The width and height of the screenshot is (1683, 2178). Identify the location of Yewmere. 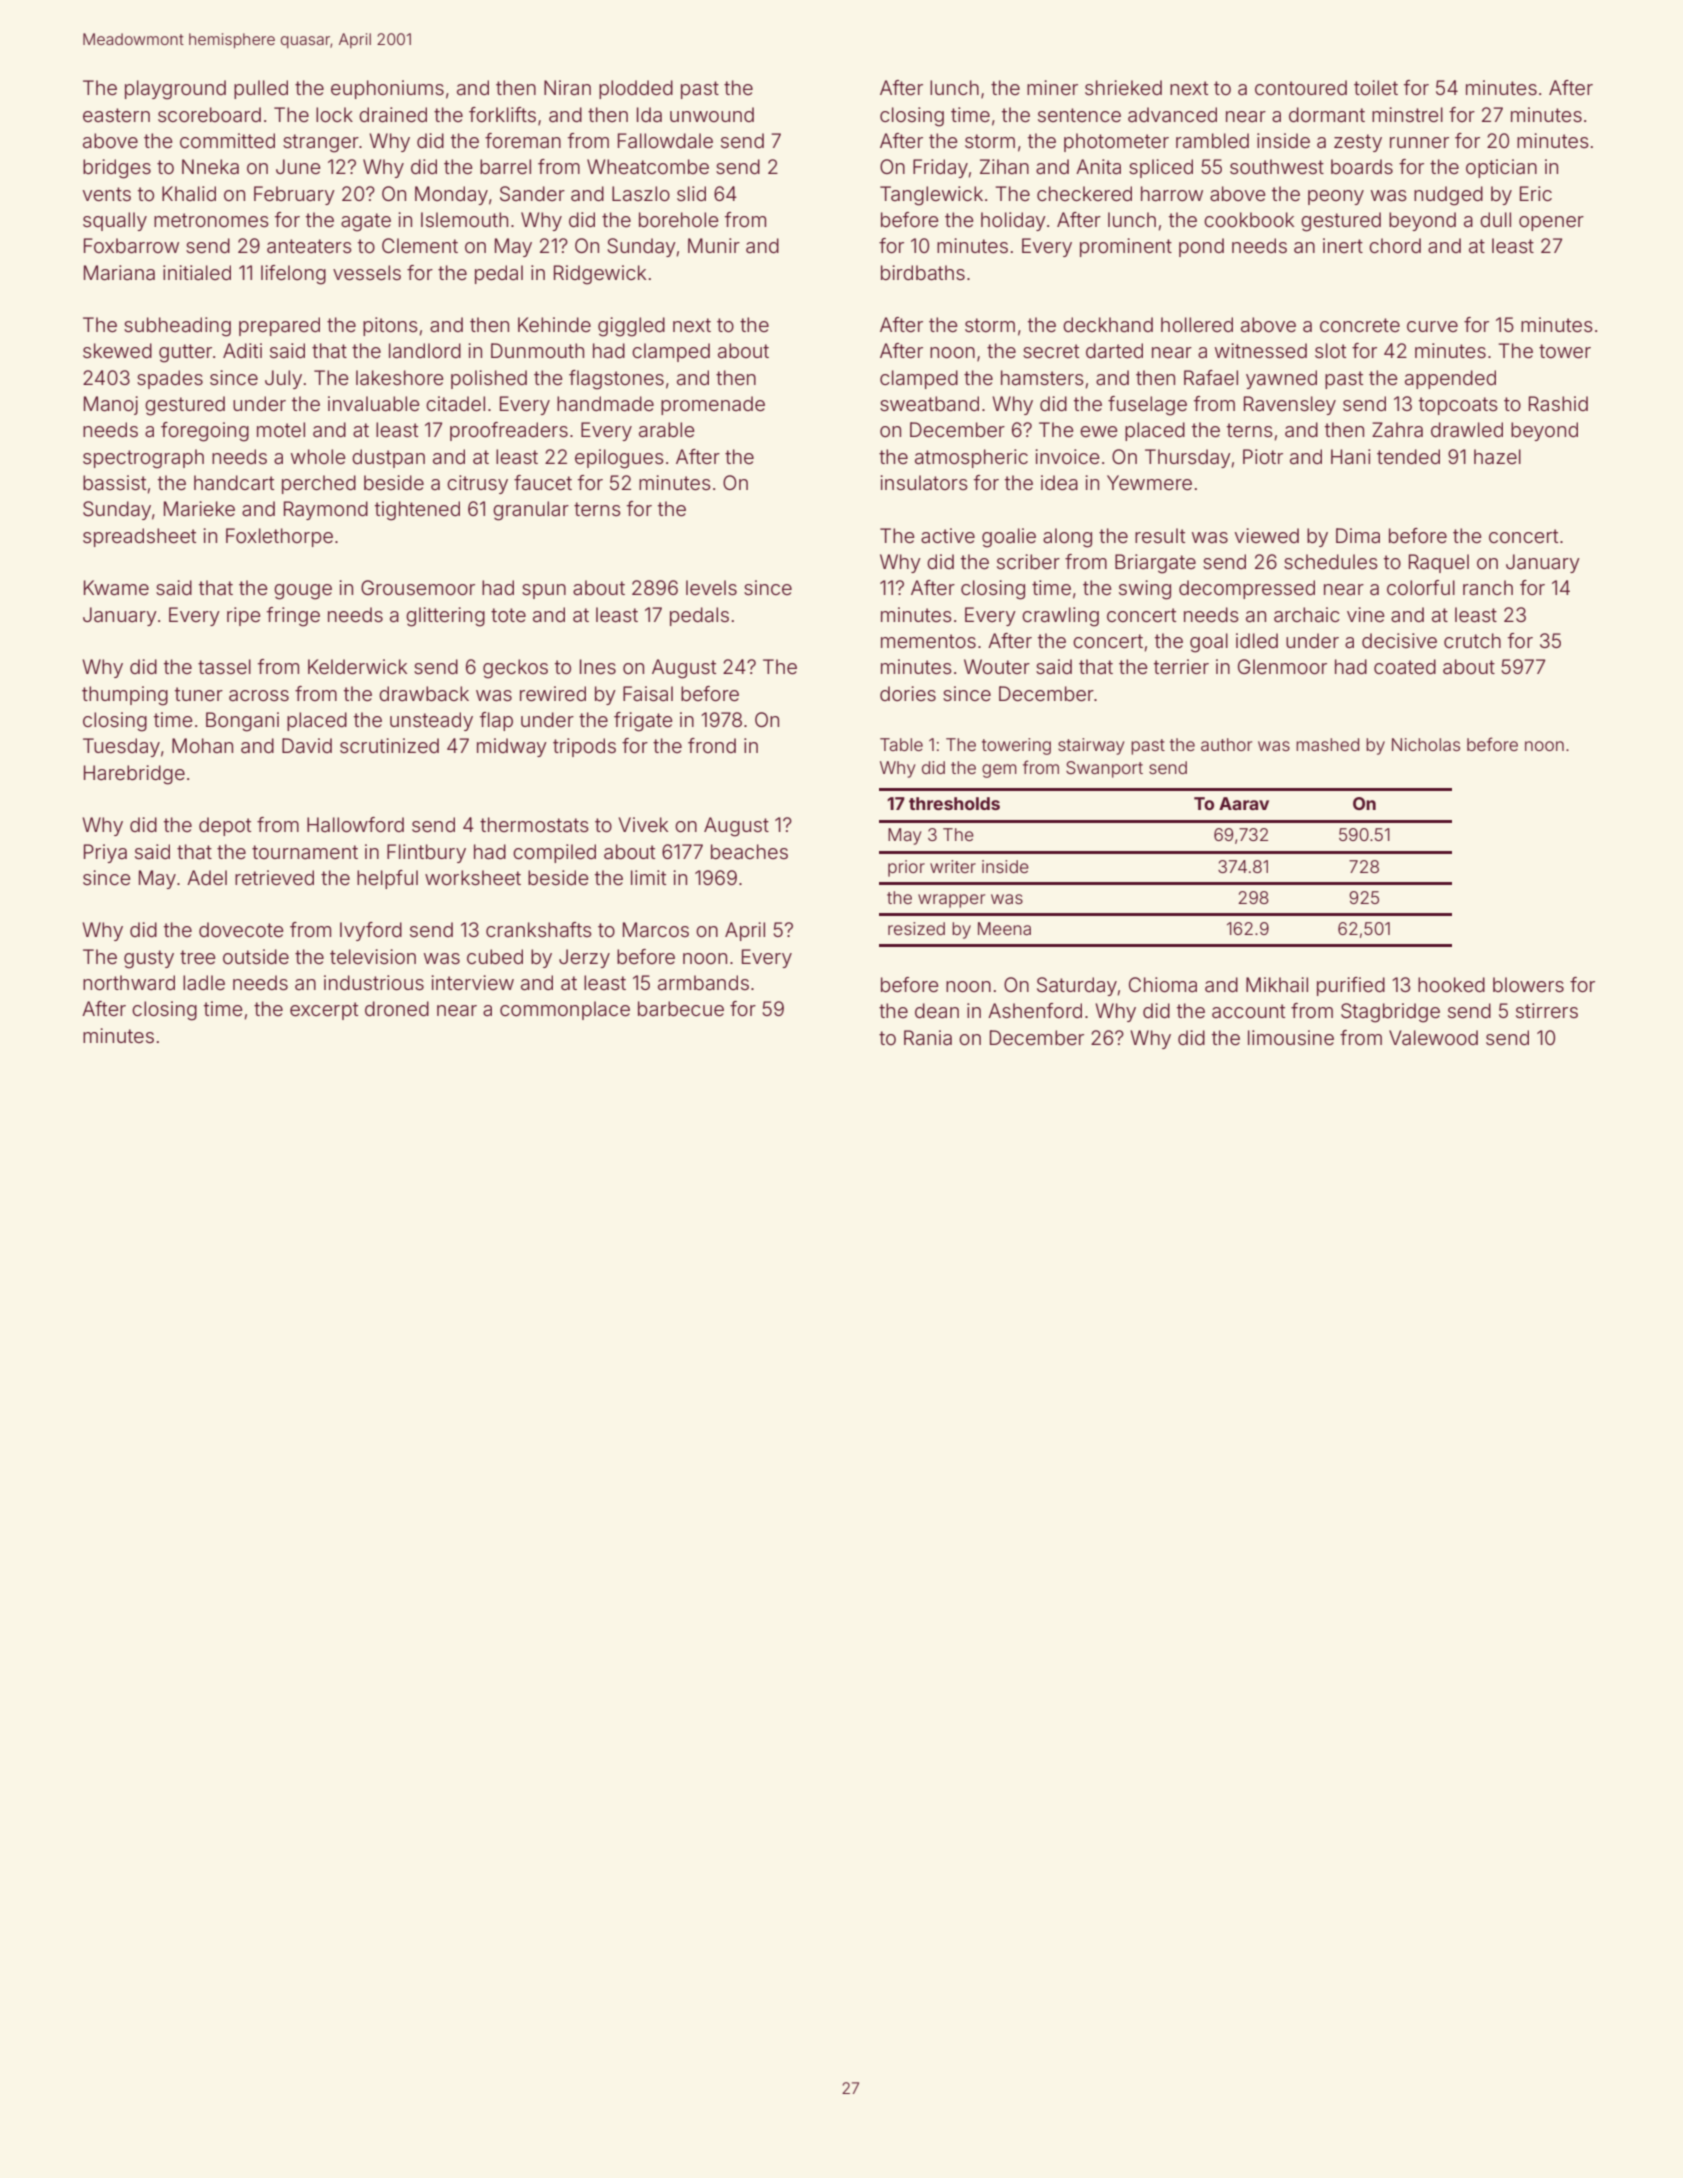
(1149, 482).
